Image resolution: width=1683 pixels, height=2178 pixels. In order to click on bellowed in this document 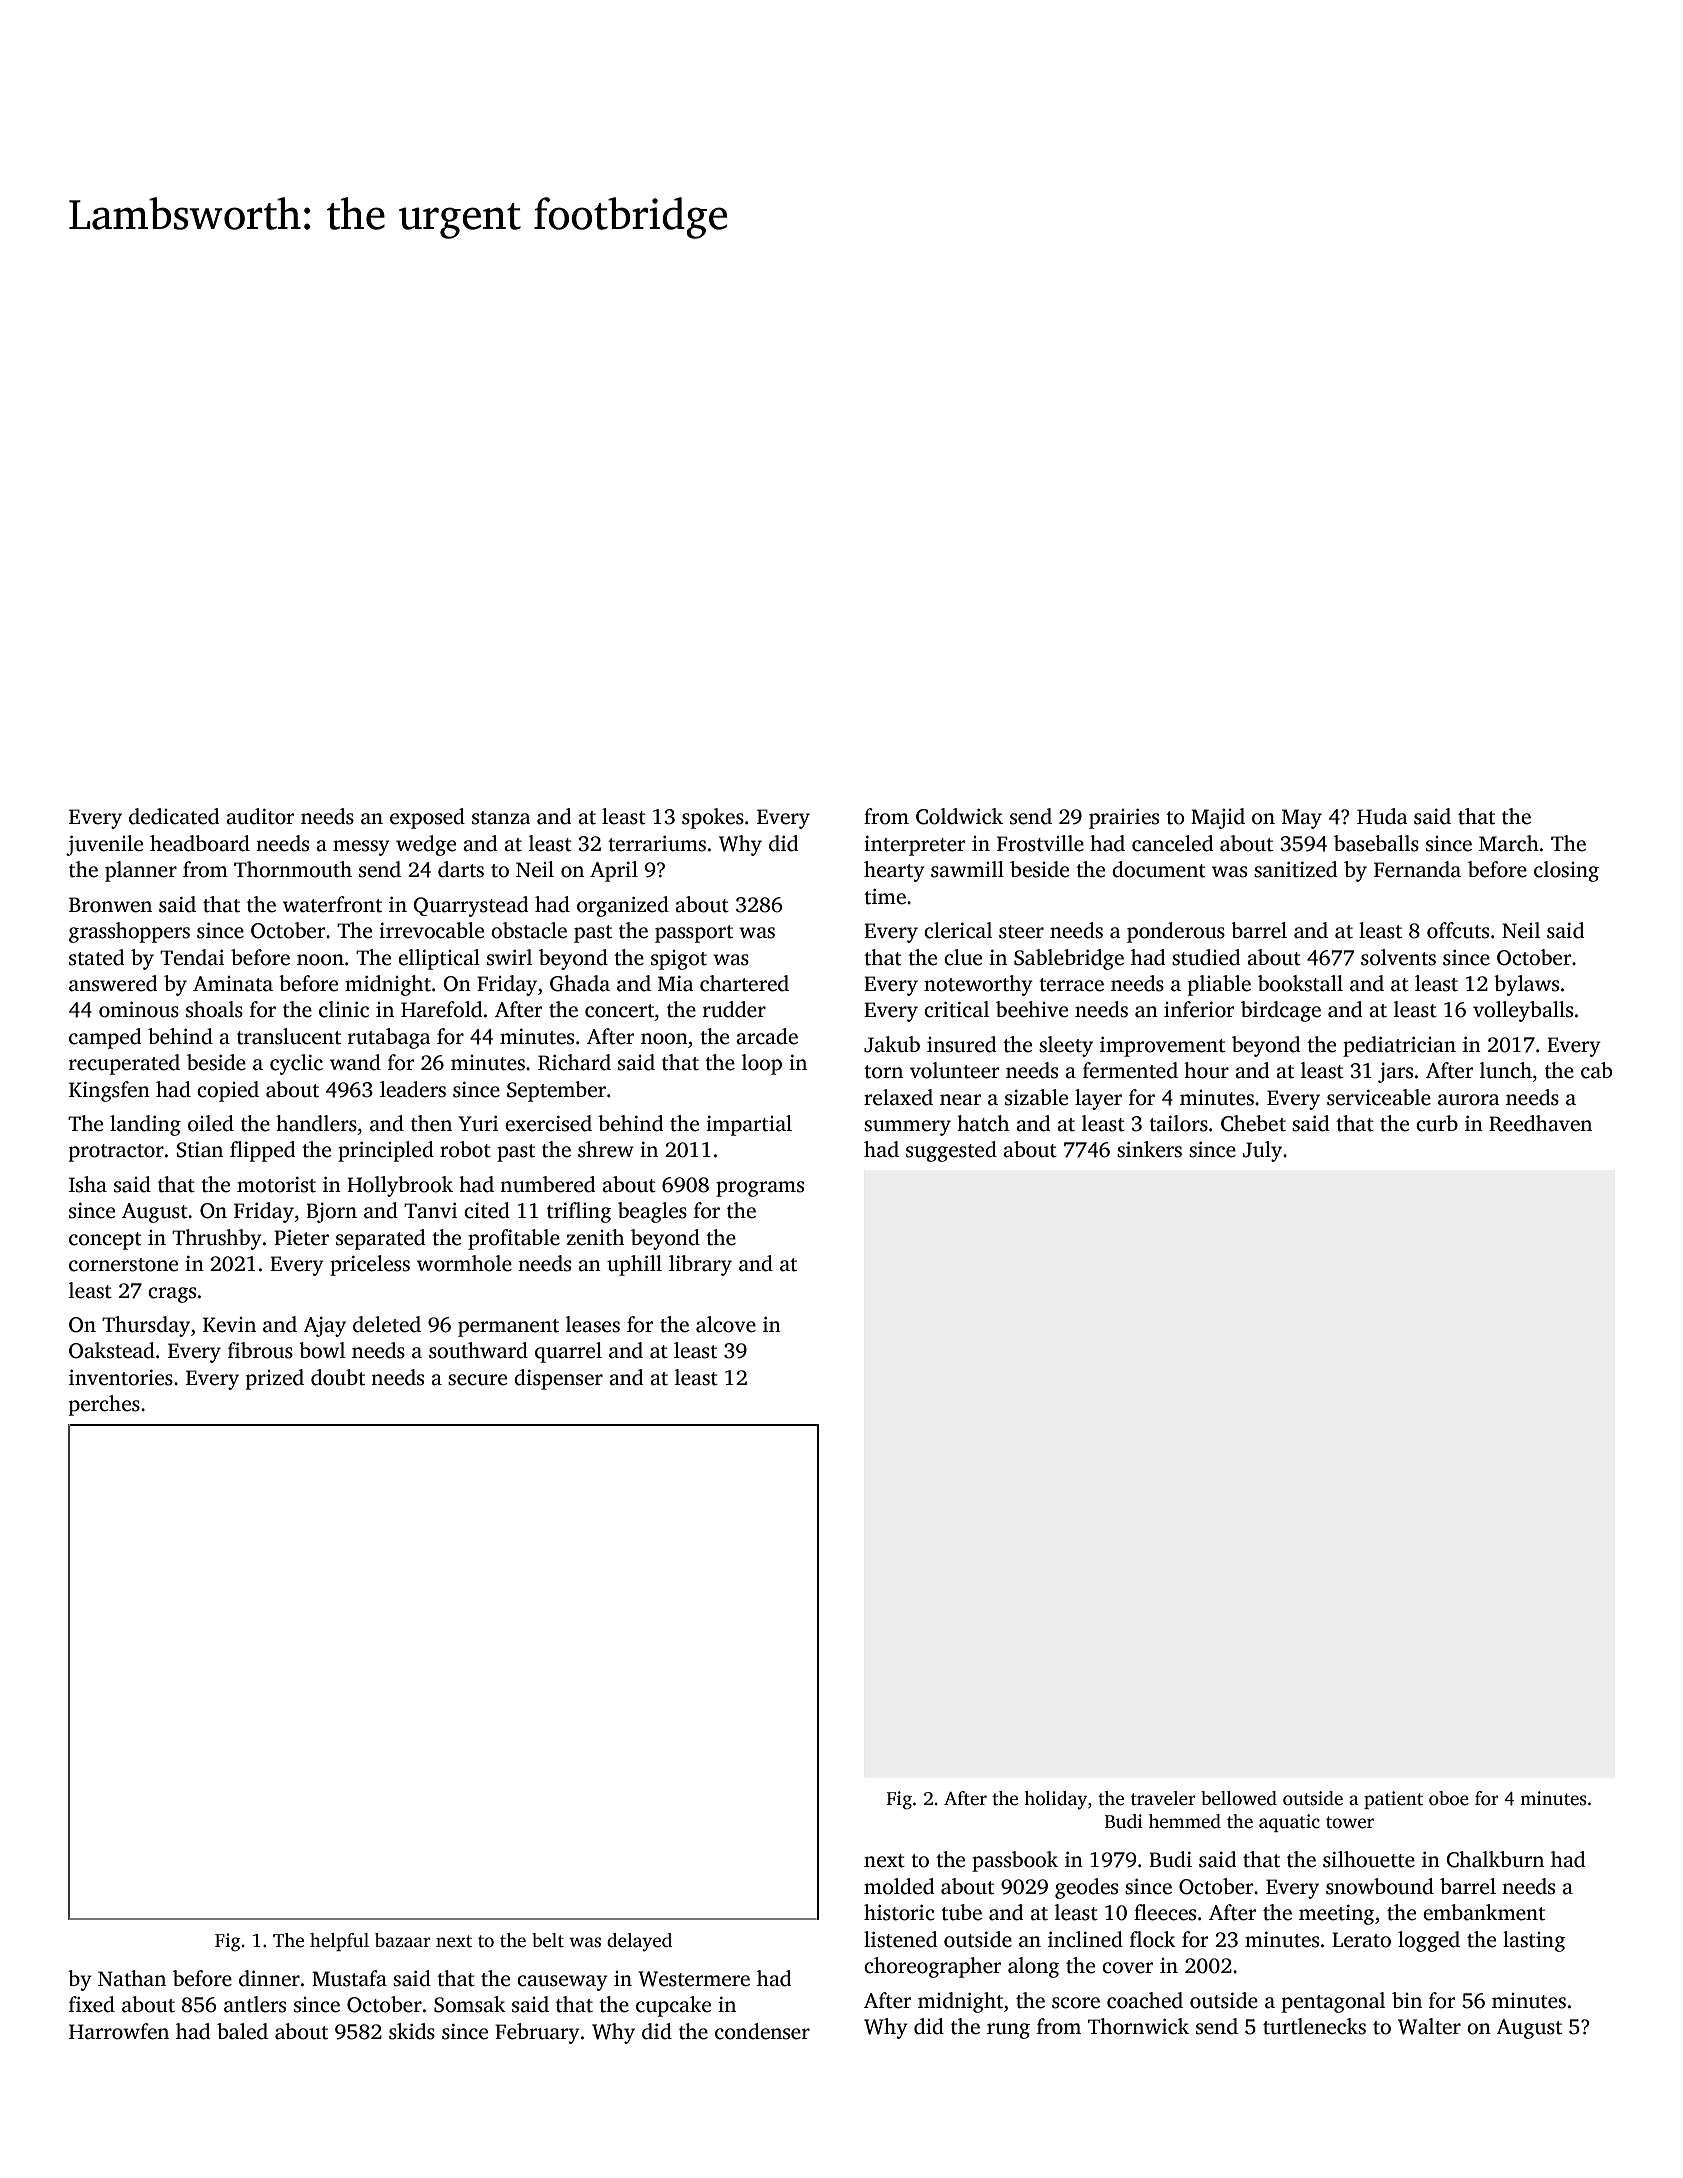, I will do `click(1239, 1798)`.
